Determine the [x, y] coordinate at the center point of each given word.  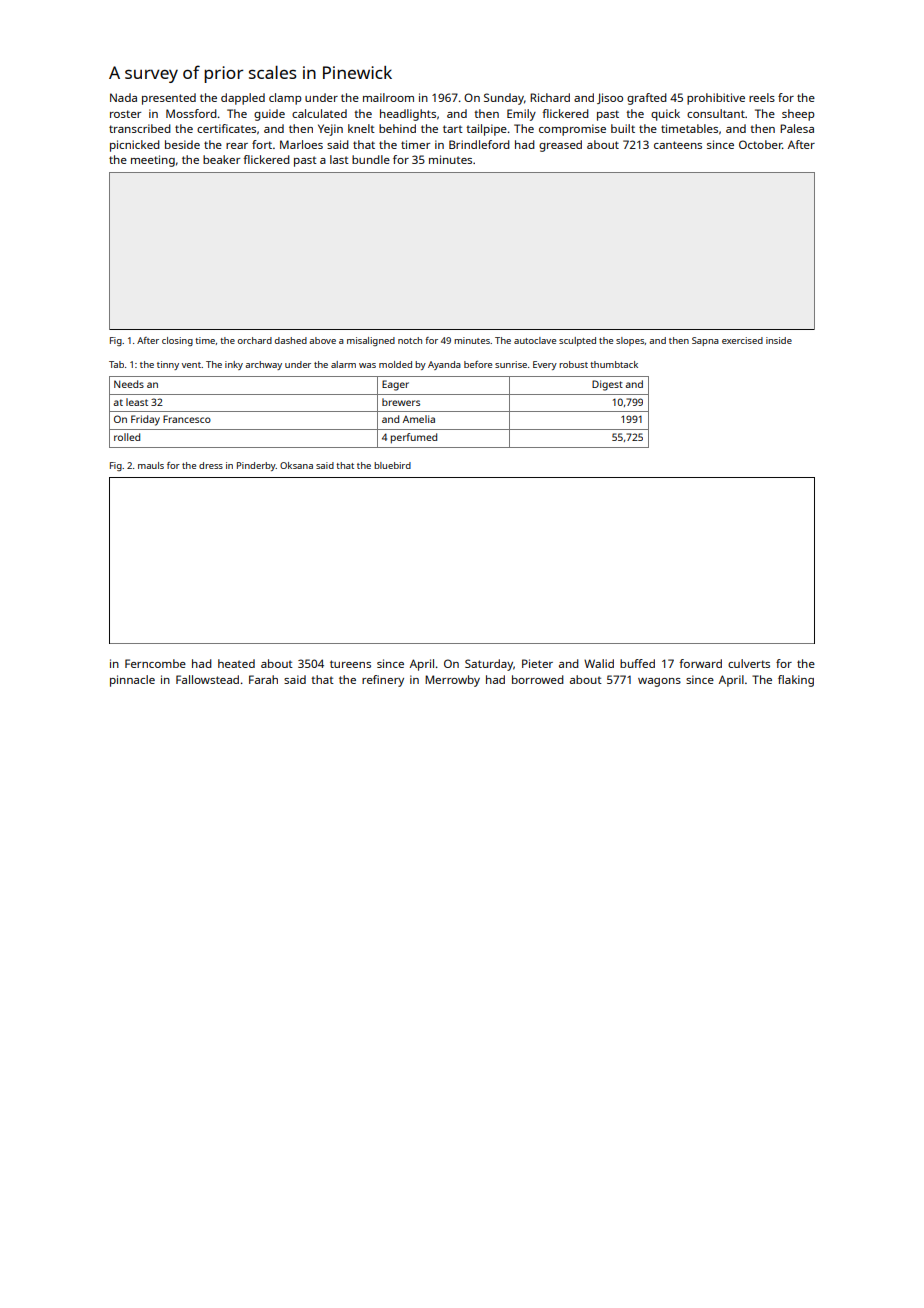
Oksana [296, 465]
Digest [607, 385]
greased [560, 146]
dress [211, 465]
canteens [678, 145]
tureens [350, 664]
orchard [255, 340]
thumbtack [614, 364]
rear [237, 146]
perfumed [414, 438]
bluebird [392, 465]
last [339, 159]
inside [779, 340]
